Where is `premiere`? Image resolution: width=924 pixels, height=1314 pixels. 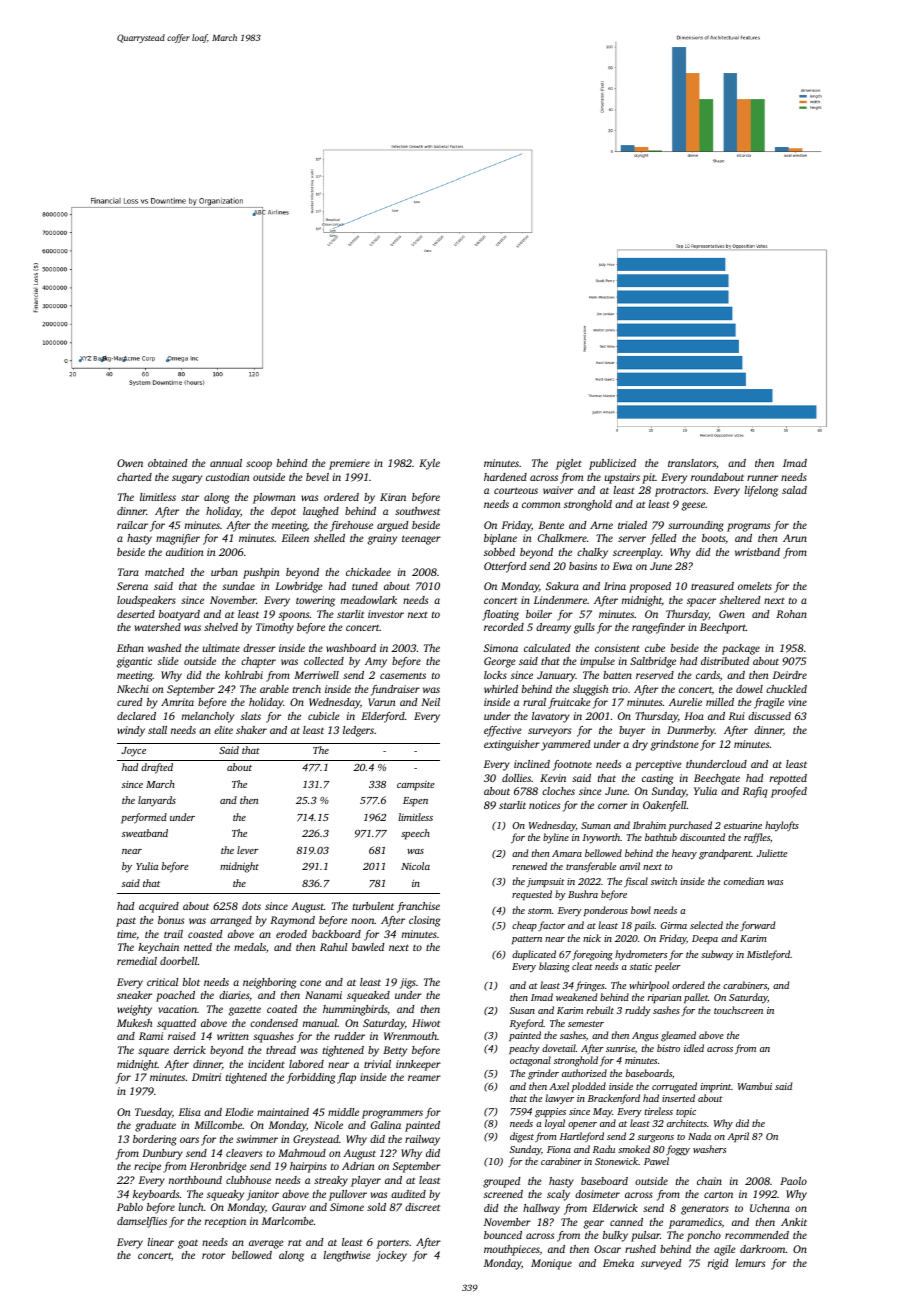
premiere is located at coordinates (349, 464).
